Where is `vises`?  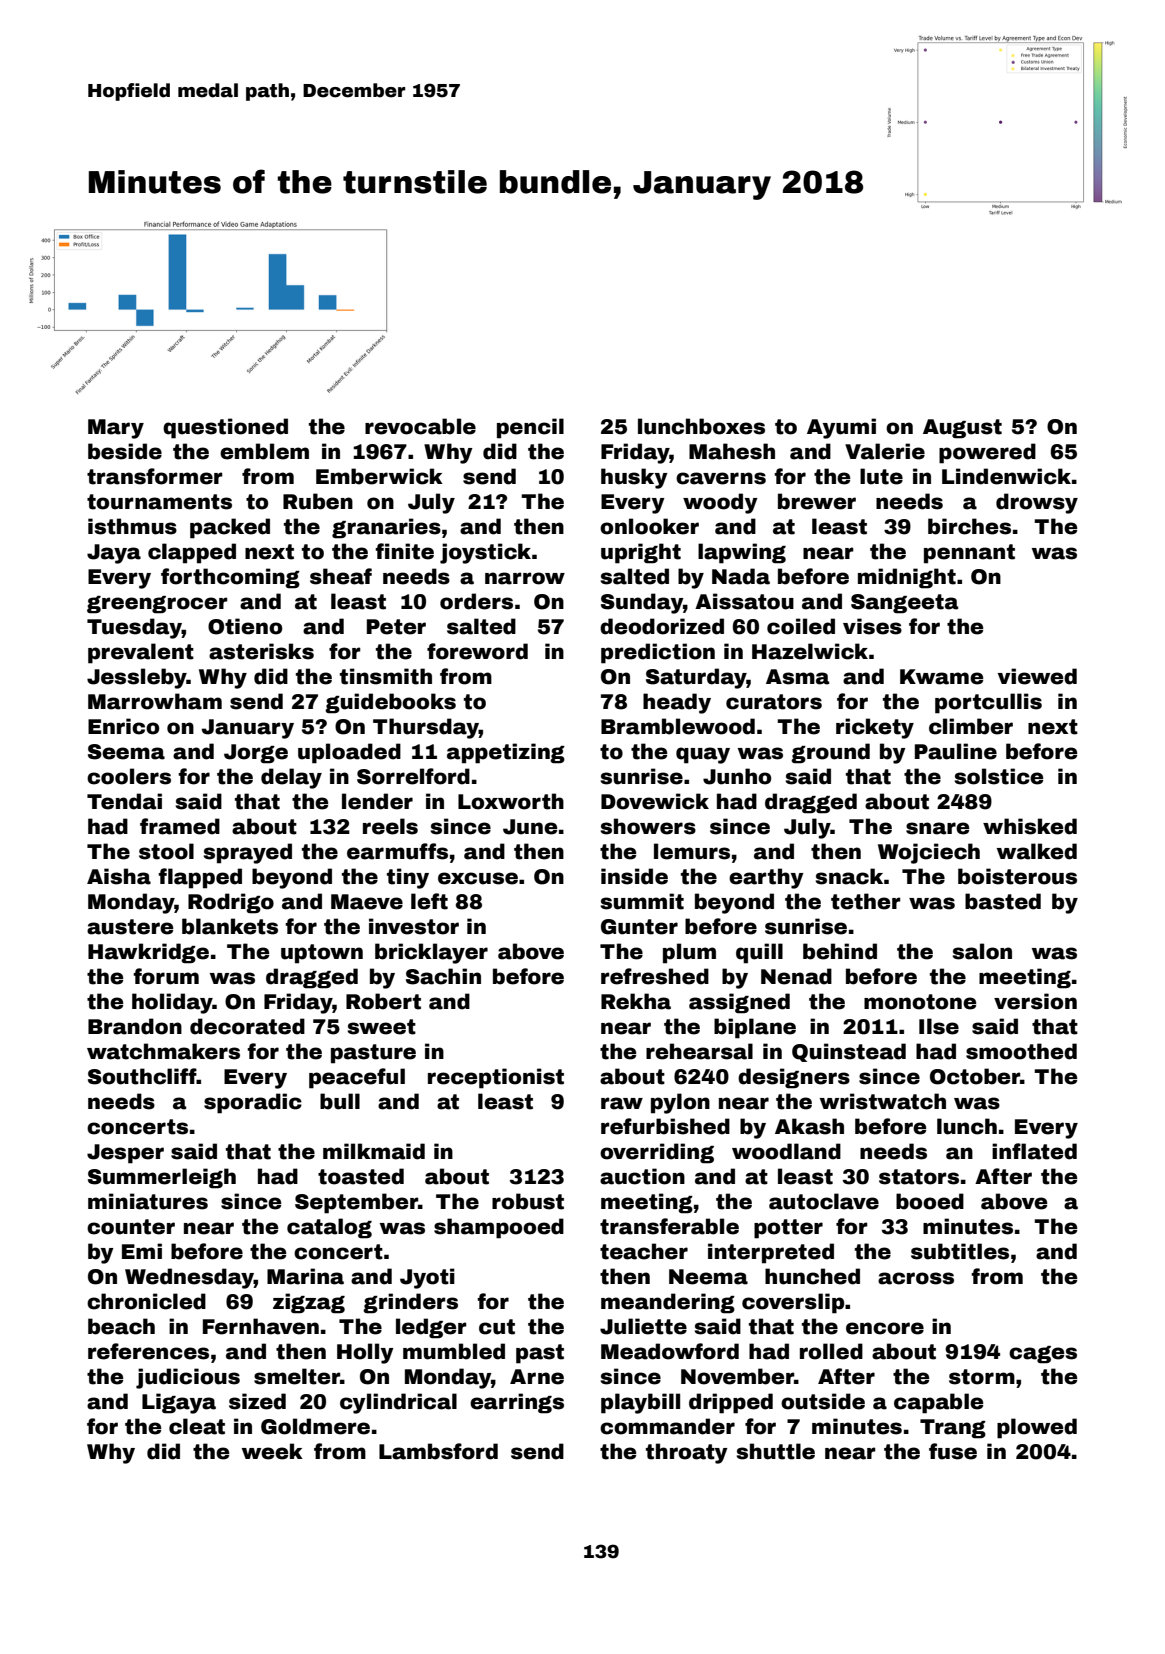
vises is located at coordinates (872, 626).
